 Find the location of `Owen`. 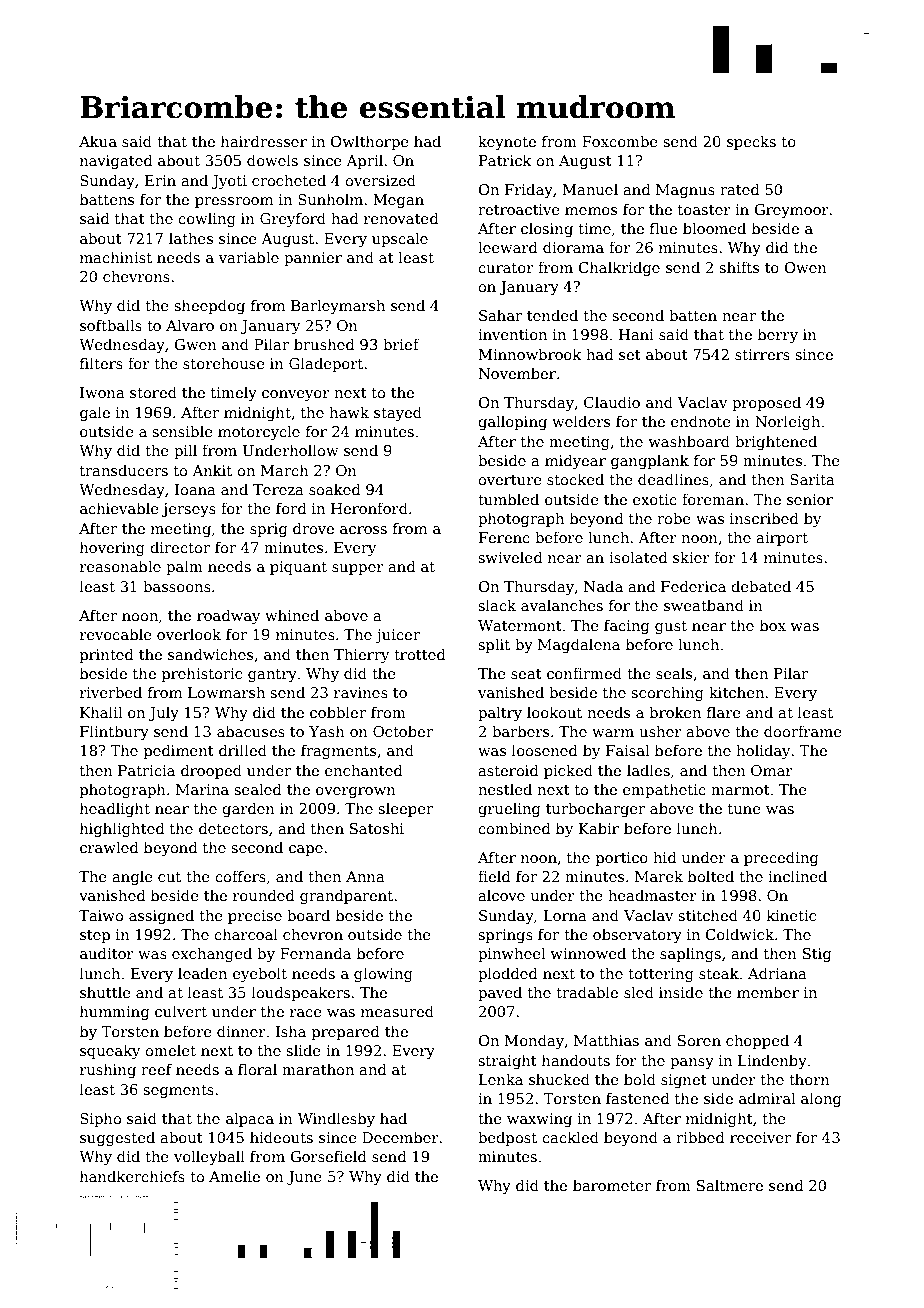

Owen is located at coordinates (805, 267).
